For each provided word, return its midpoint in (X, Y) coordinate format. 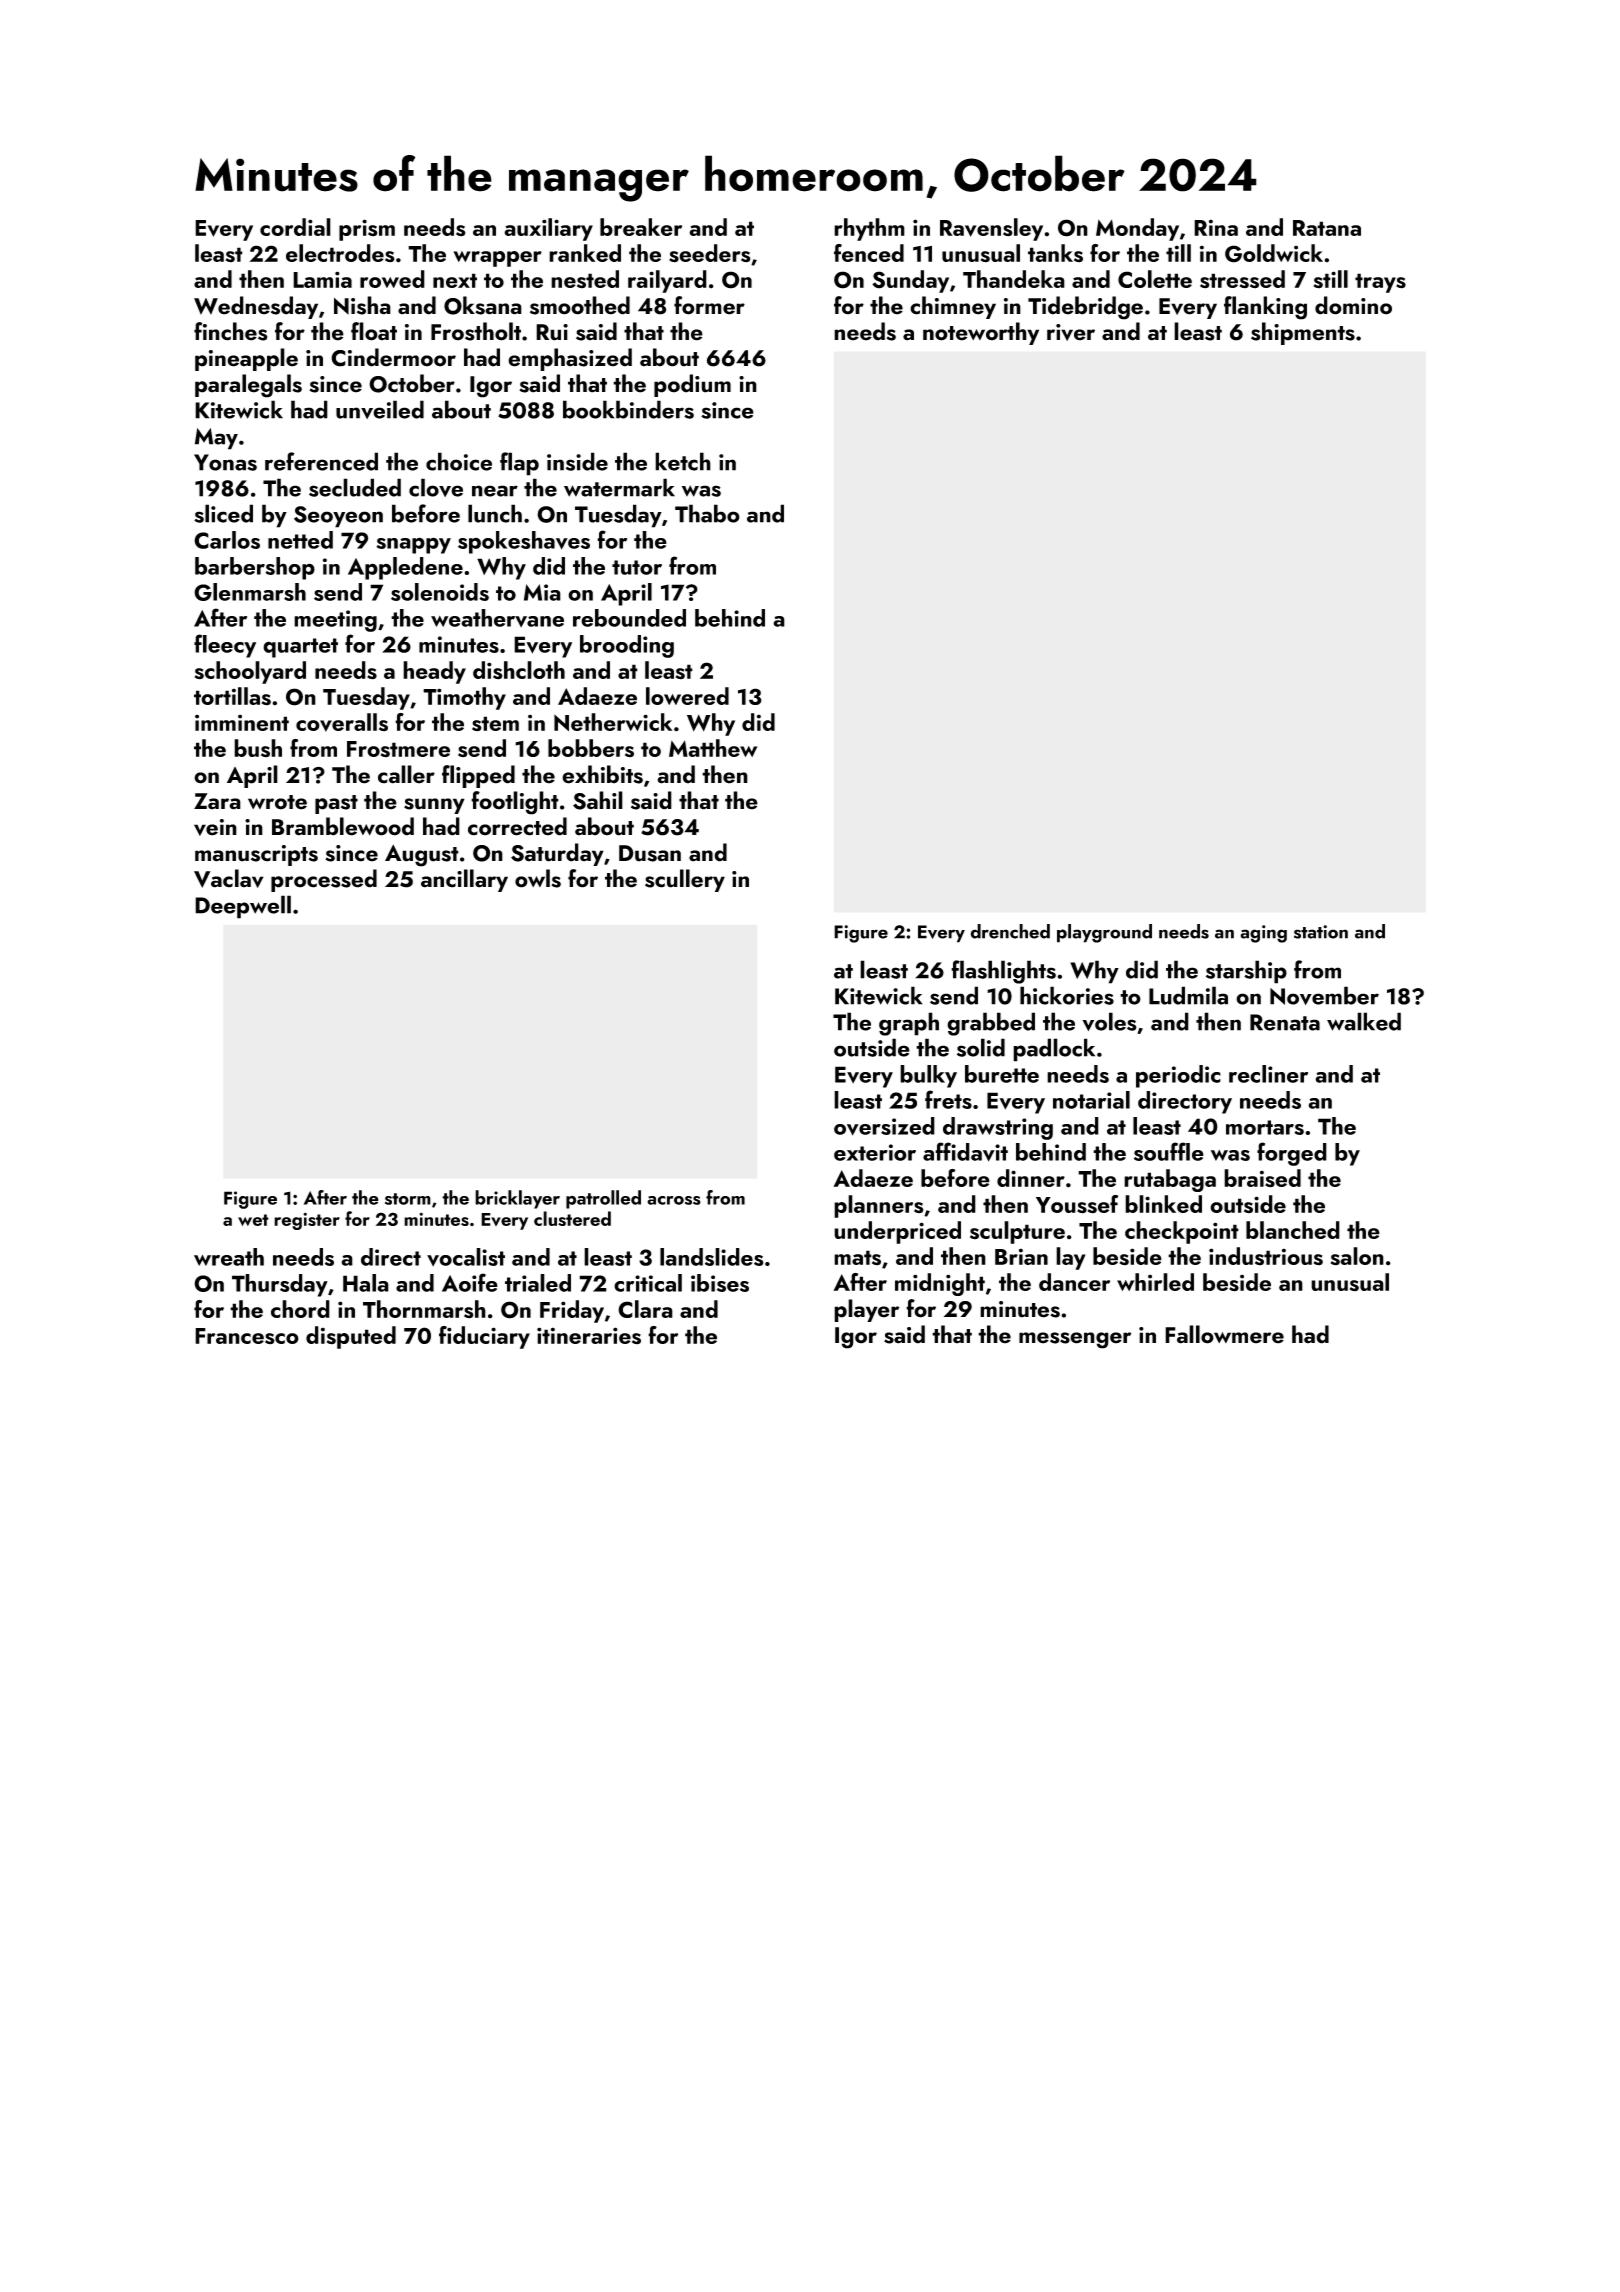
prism (367, 230)
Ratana (1327, 228)
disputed (351, 1337)
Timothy (464, 698)
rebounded (629, 618)
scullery (685, 880)
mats (857, 1258)
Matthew (713, 748)
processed (324, 880)
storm (408, 1199)
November (1324, 995)
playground (1104, 933)
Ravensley (991, 229)
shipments (1303, 333)
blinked (1163, 1204)
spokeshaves (524, 542)
